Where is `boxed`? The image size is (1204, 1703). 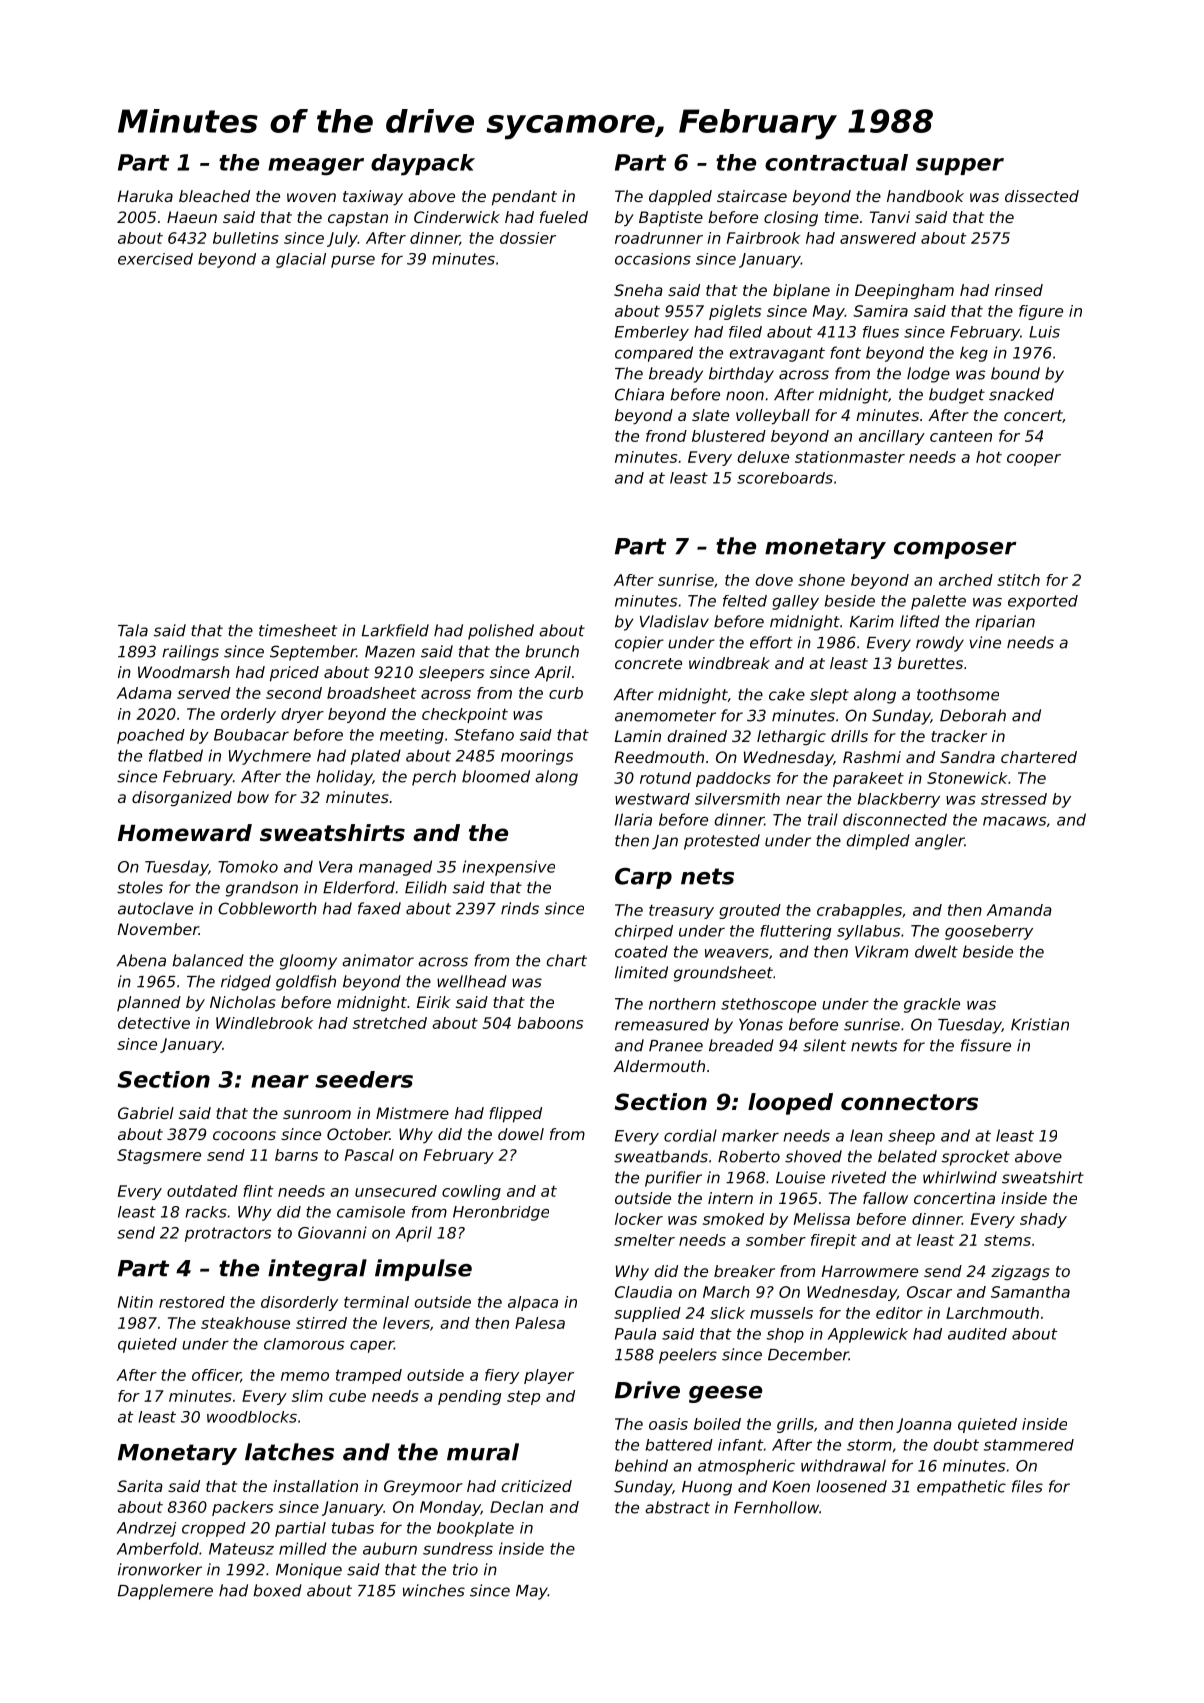
boxed is located at coordinates (277, 1590).
